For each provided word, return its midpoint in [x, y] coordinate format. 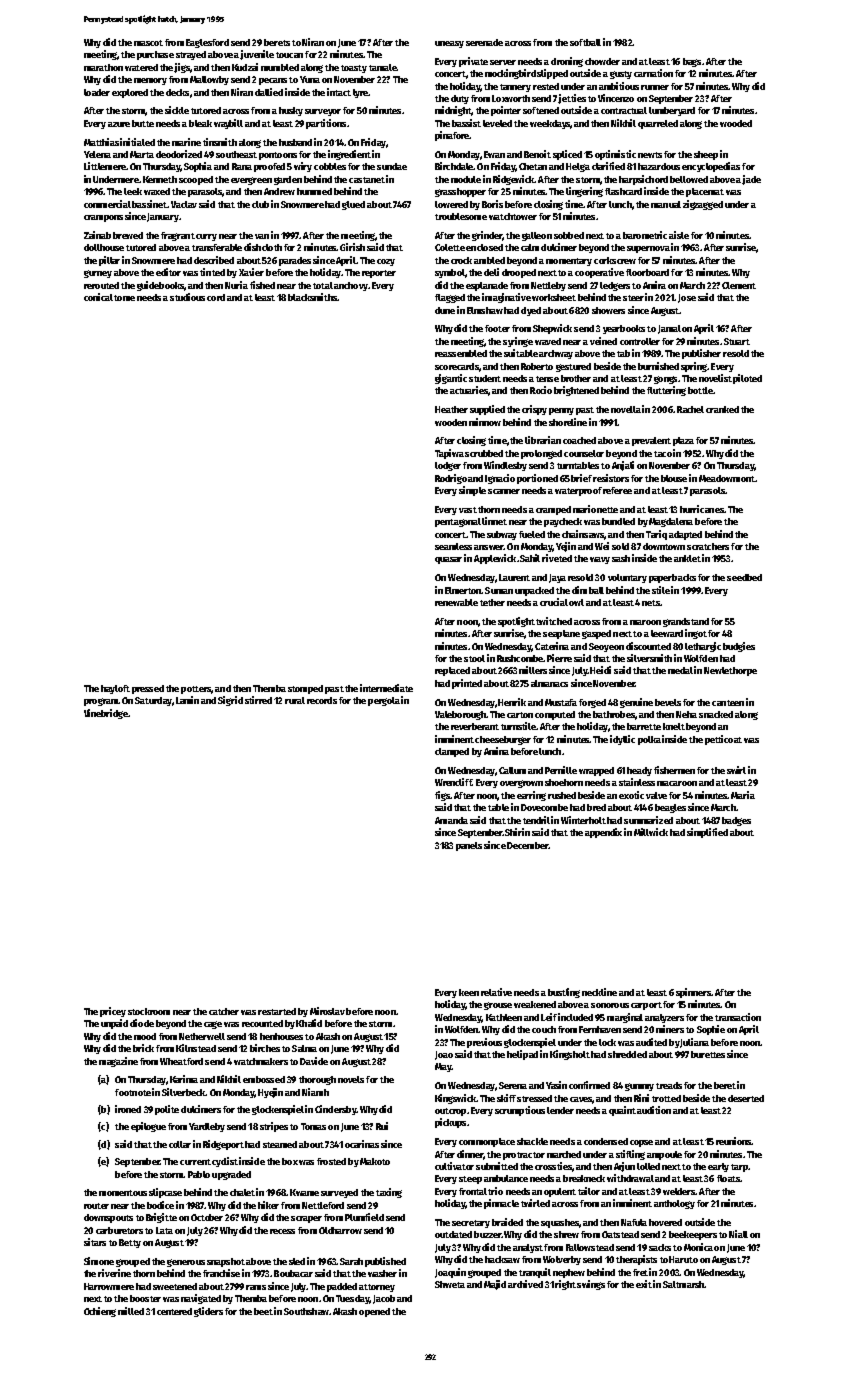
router [96, 1206]
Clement [739, 285]
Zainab [97, 235]
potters [196, 690]
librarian [543, 440]
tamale [382, 67]
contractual [624, 110]
